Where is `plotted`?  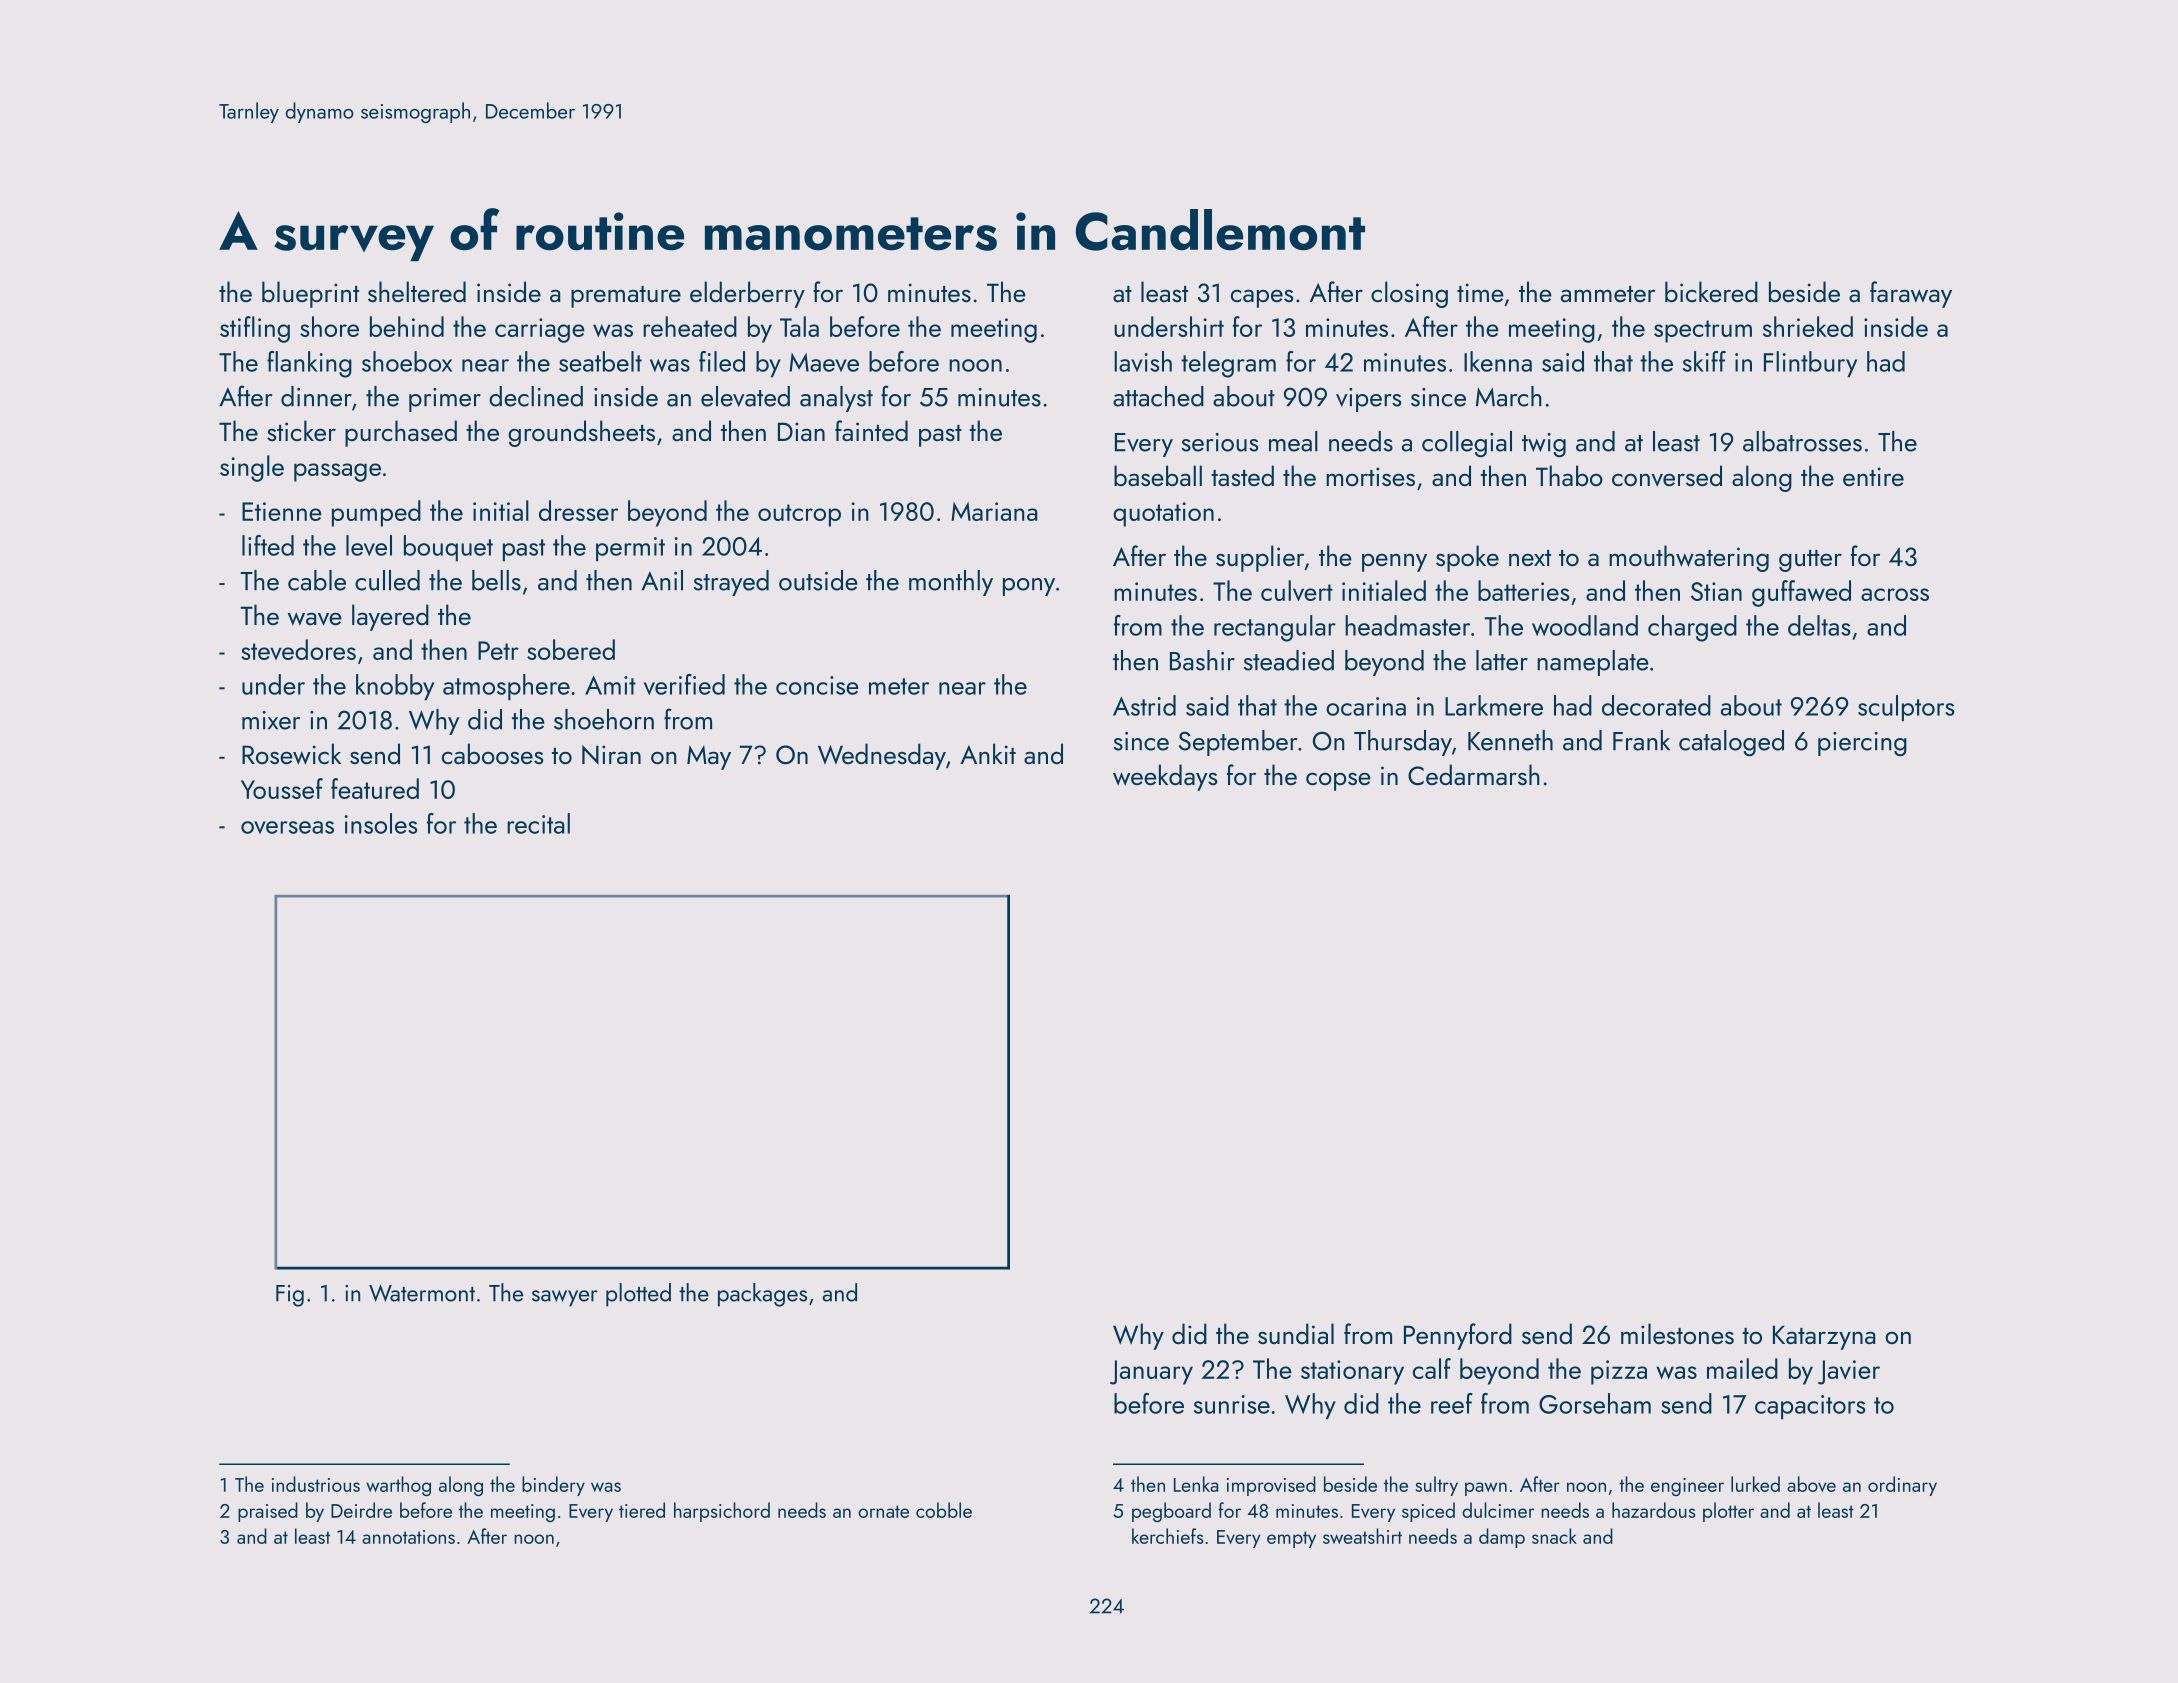
plotted is located at coordinates (638, 1295).
